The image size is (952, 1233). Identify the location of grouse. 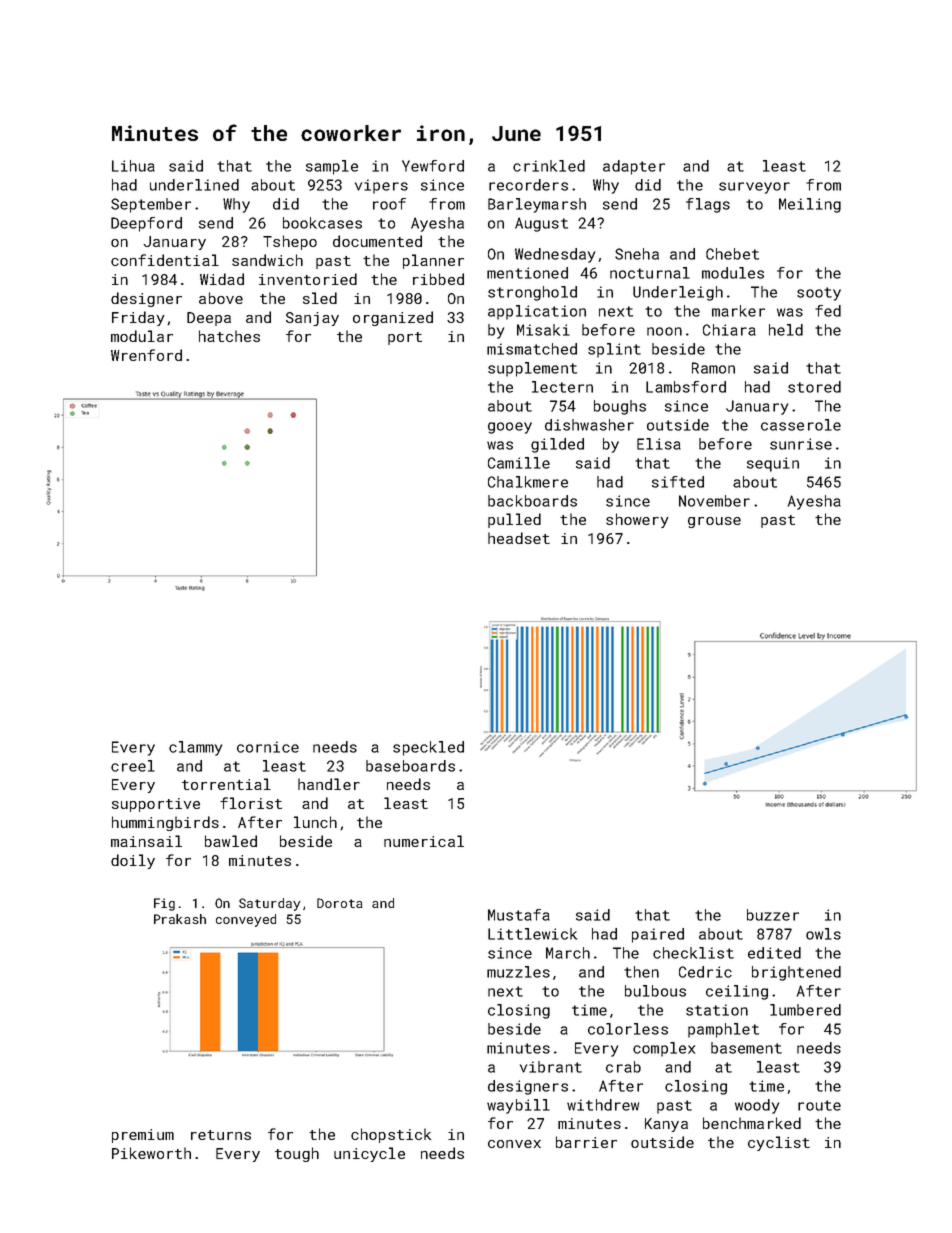
(714, 522).
